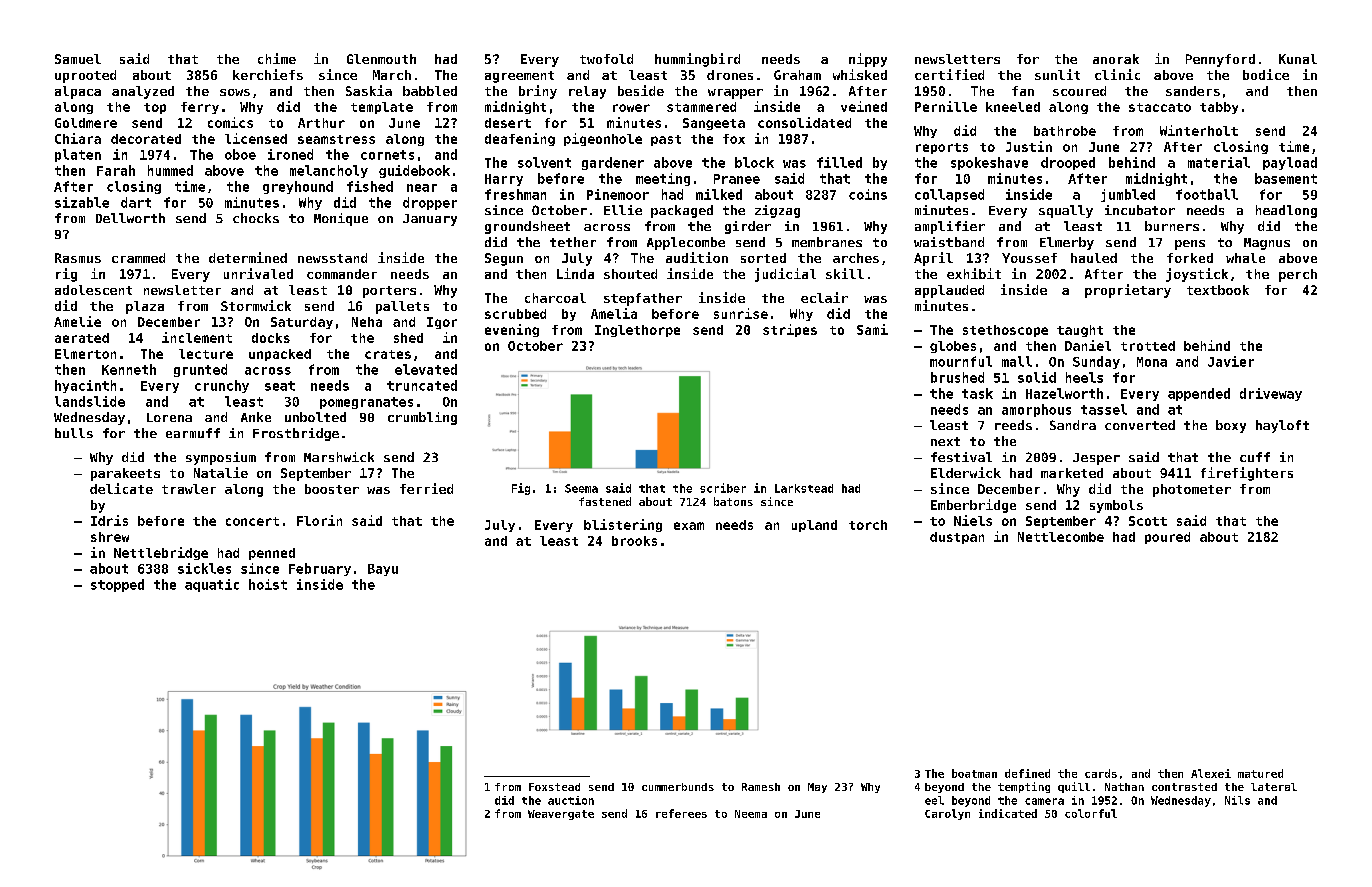  What do you see at coordinates (945, 441) in the page?
I see `next` at bounding box center [945, 441].
